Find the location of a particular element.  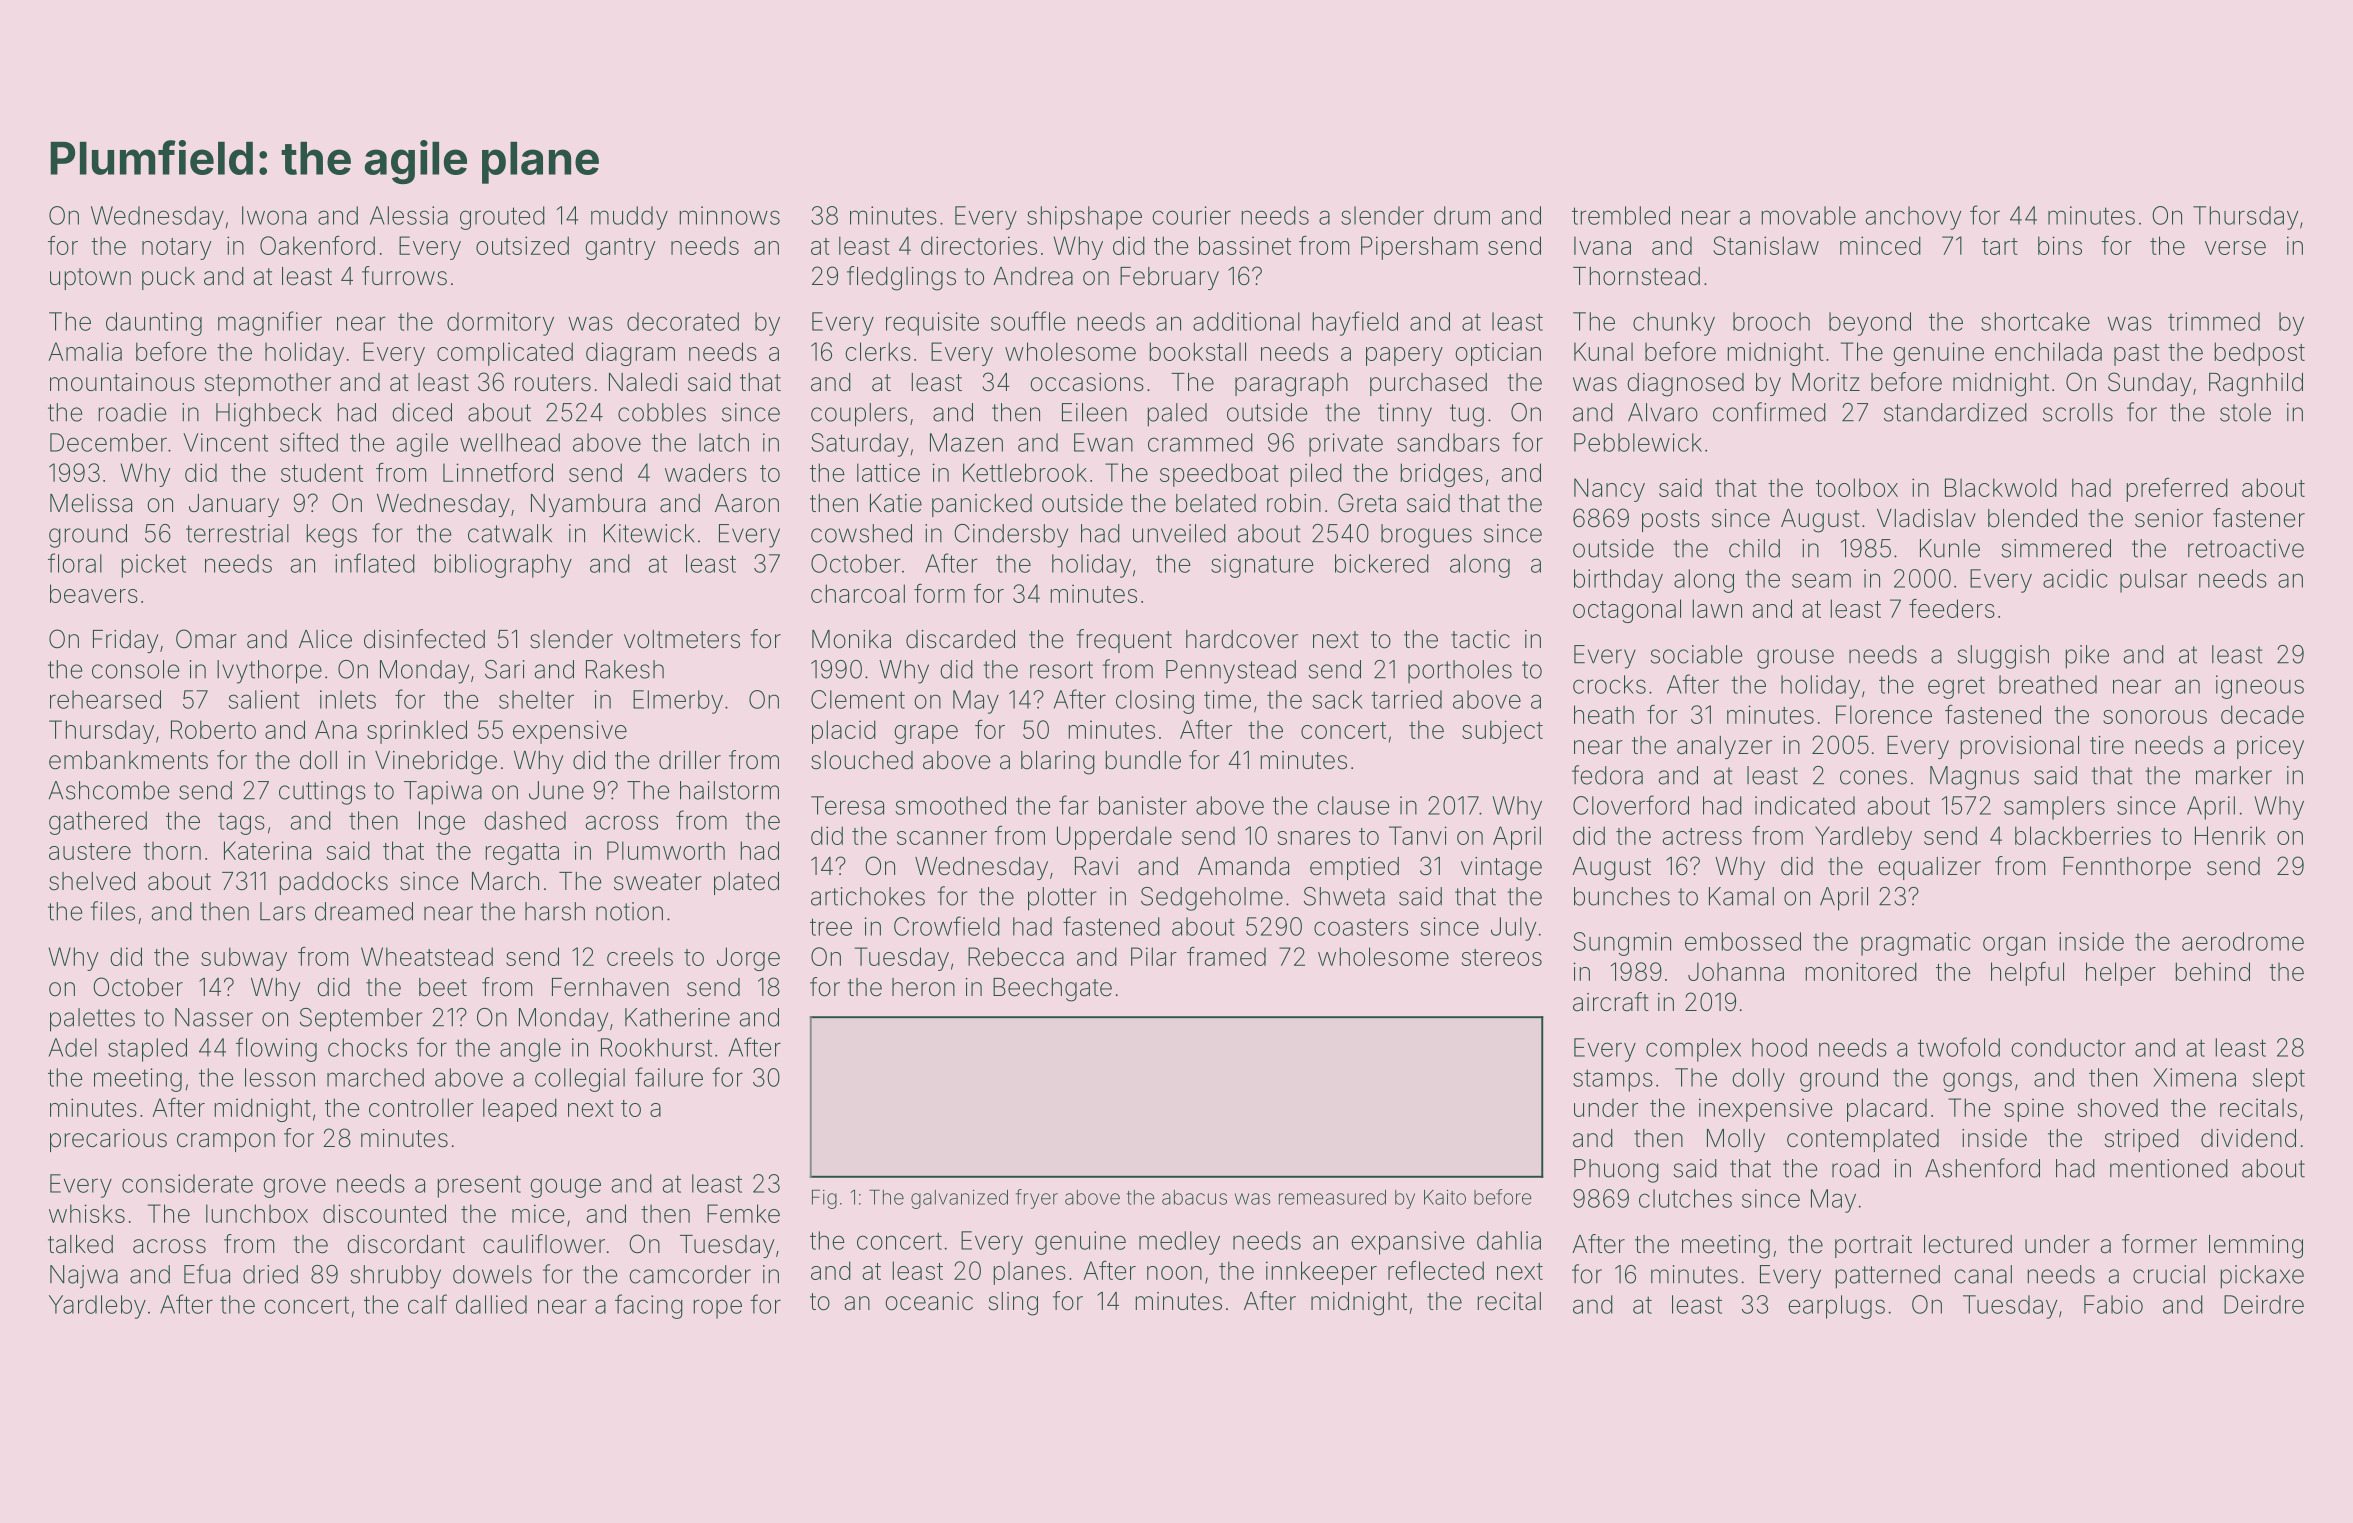

Kunle is located at coordinates (1950, 548).
